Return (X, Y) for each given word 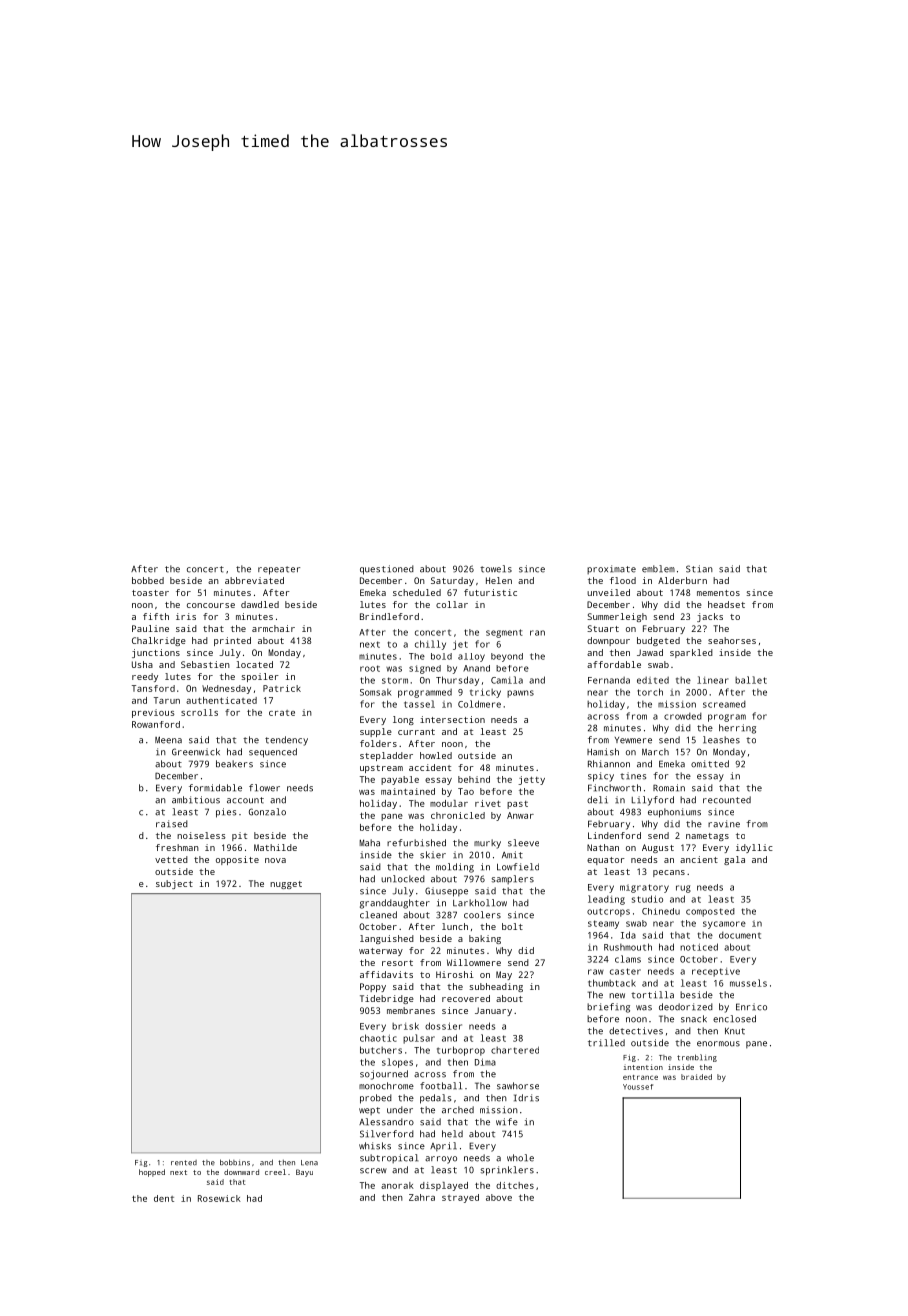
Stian (699, 569)
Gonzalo (267, 812)
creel (275, 1172)
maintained (408, 791)
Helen (499, 580)
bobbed (148, 580)
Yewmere (633, 740)
